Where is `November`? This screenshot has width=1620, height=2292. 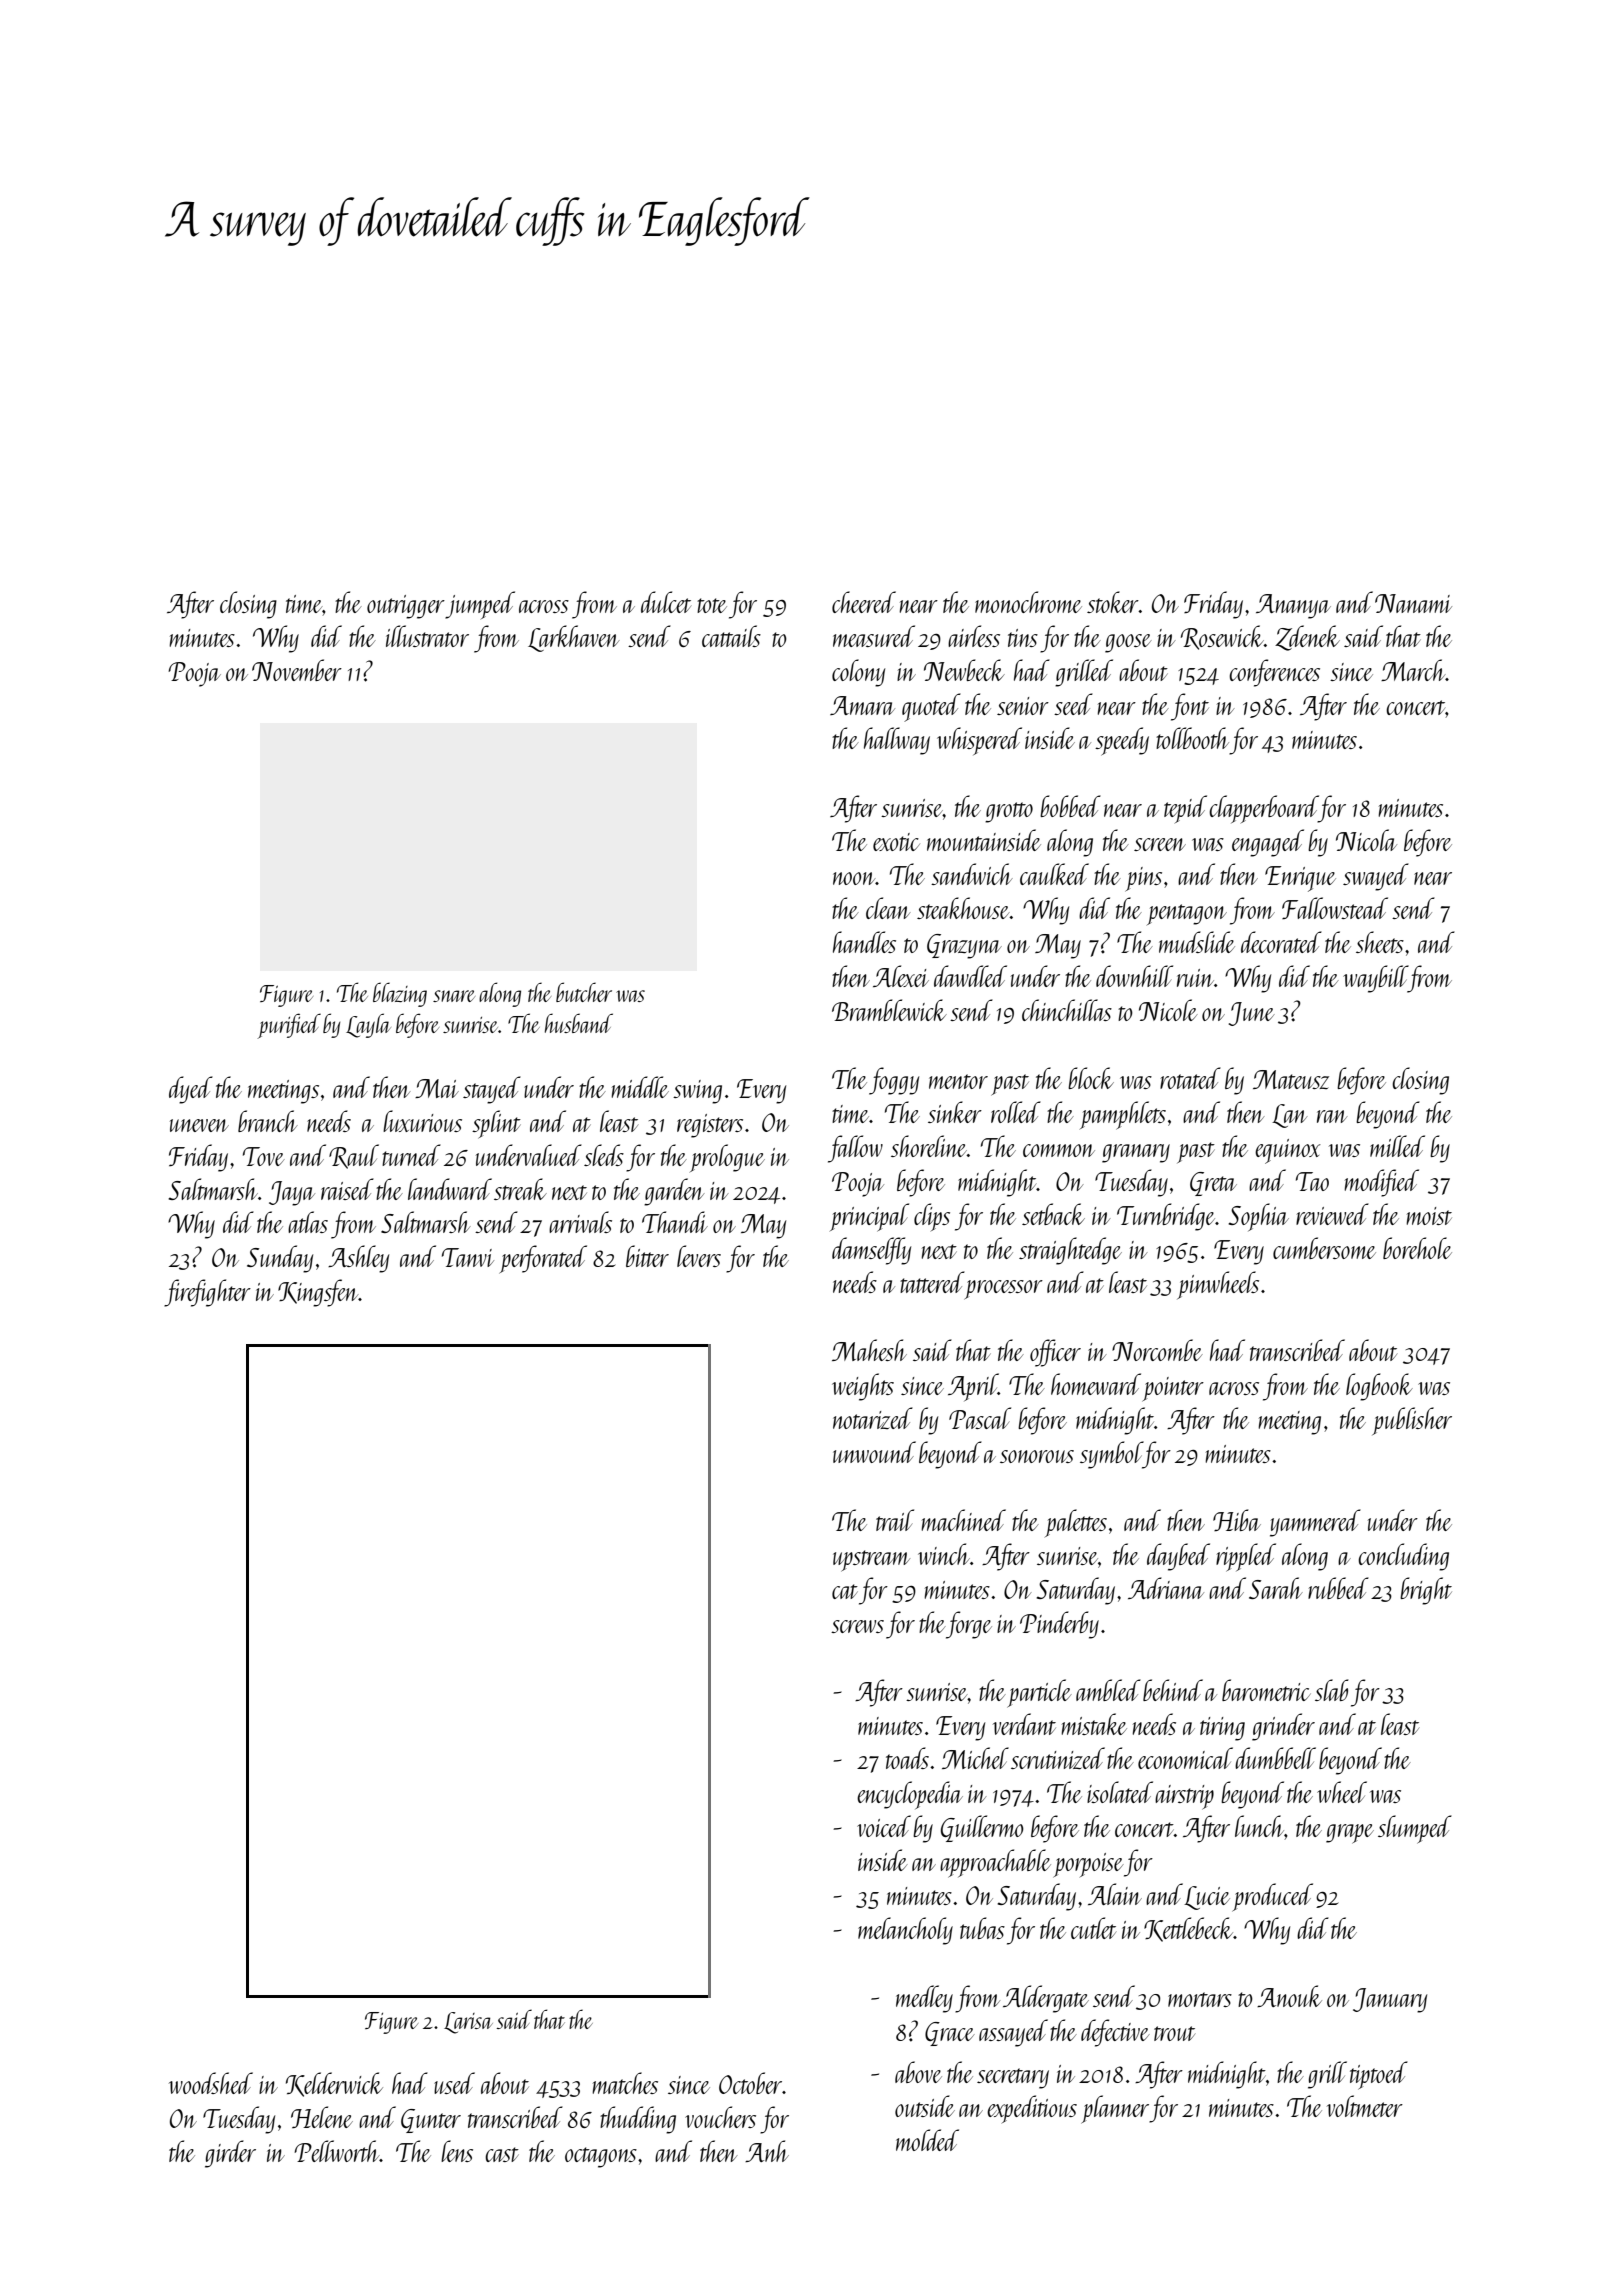 November is located at coordinates (297, 670).
